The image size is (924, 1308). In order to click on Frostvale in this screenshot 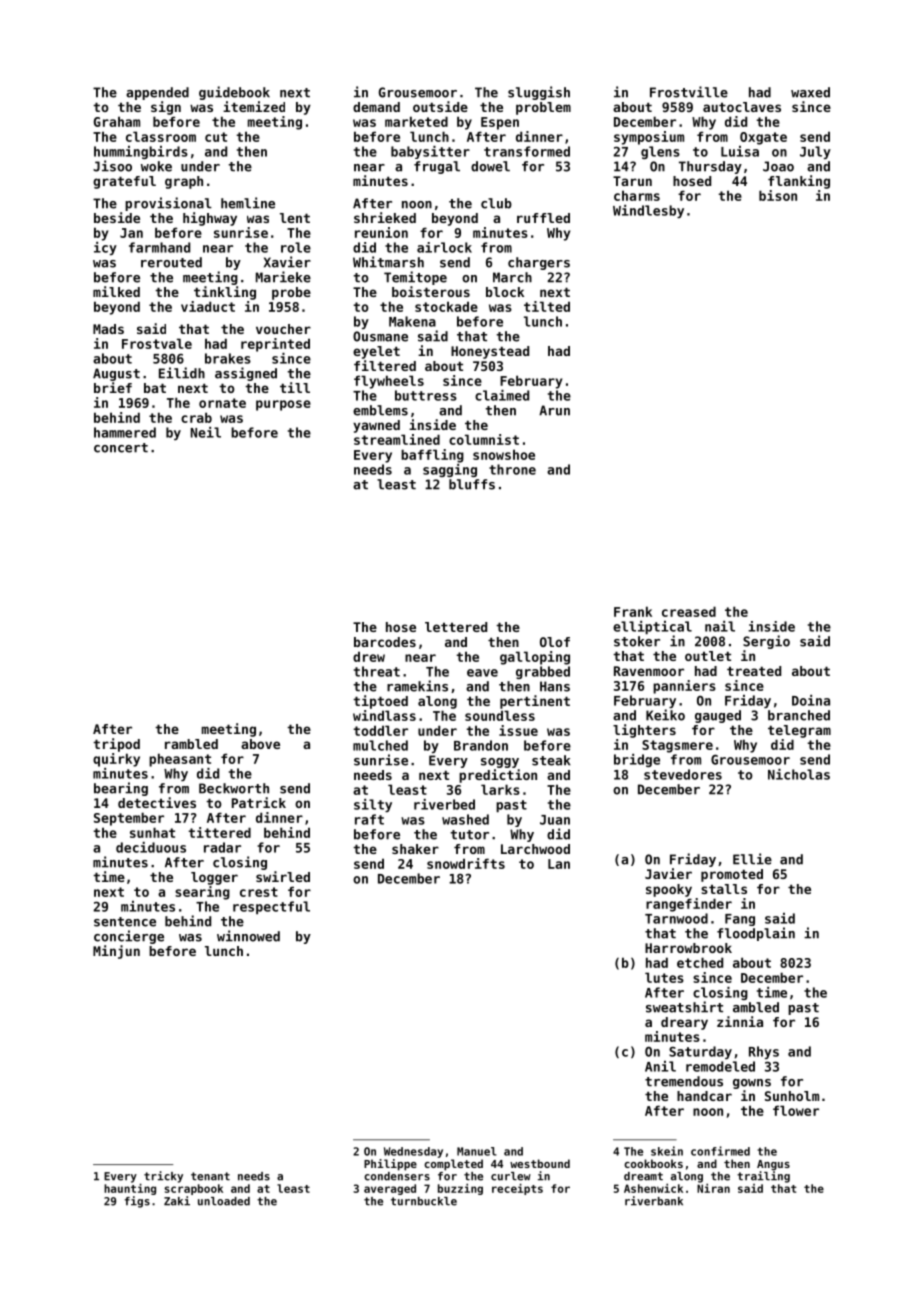, I will do `click(157, 343)`.
